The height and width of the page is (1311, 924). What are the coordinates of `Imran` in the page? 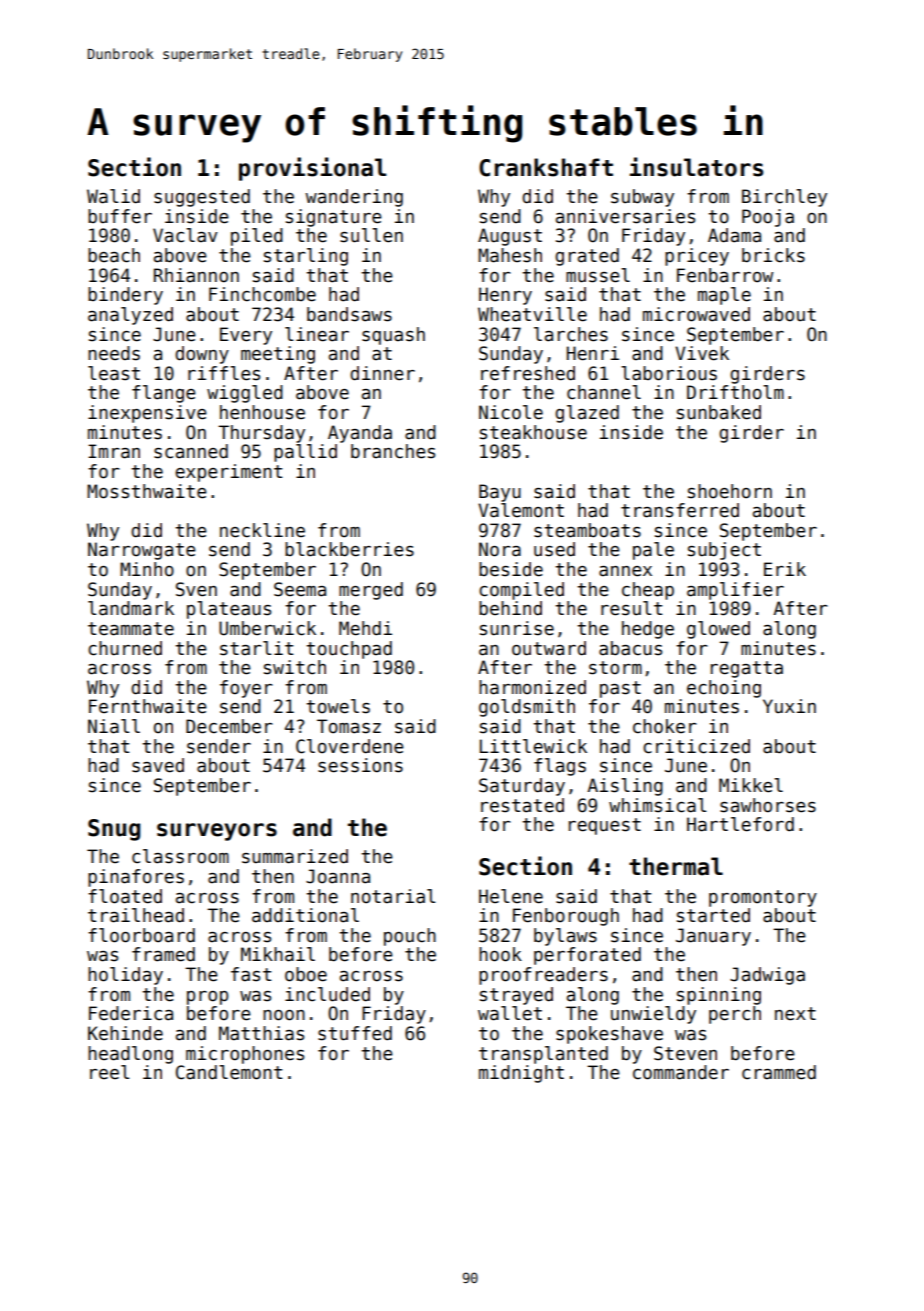 It's located at (114, 451).
